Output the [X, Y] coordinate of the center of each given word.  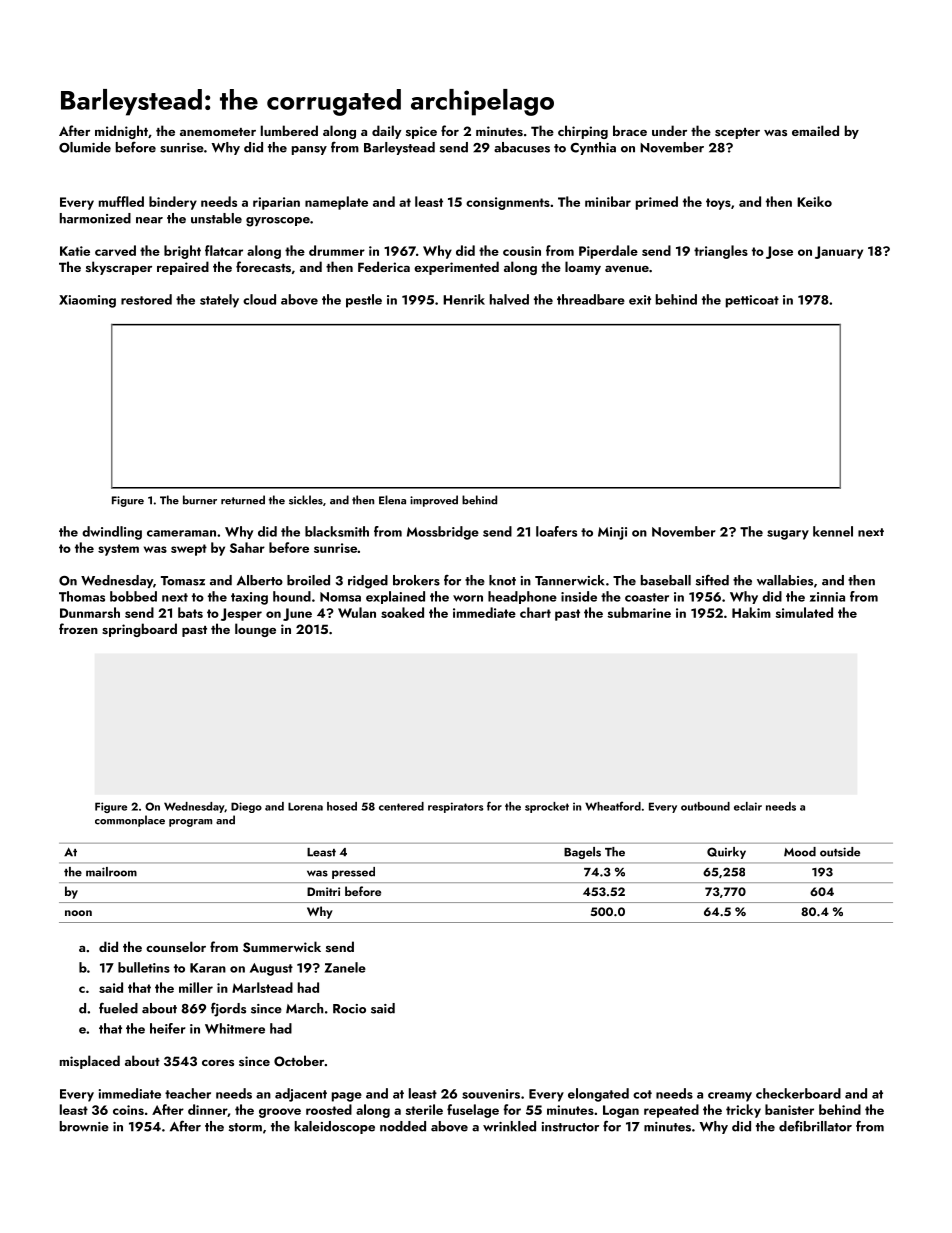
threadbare [591, 299]
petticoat [752, 301]
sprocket [547, 807]
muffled [121, 201]
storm [245, 1127]
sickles [306, 500]
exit [640, 300]
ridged [368, 582]
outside [840, 852]
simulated [804, 612]
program [190, 823]
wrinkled [509, 1126]
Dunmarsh [90, 612]
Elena [392, 500]
